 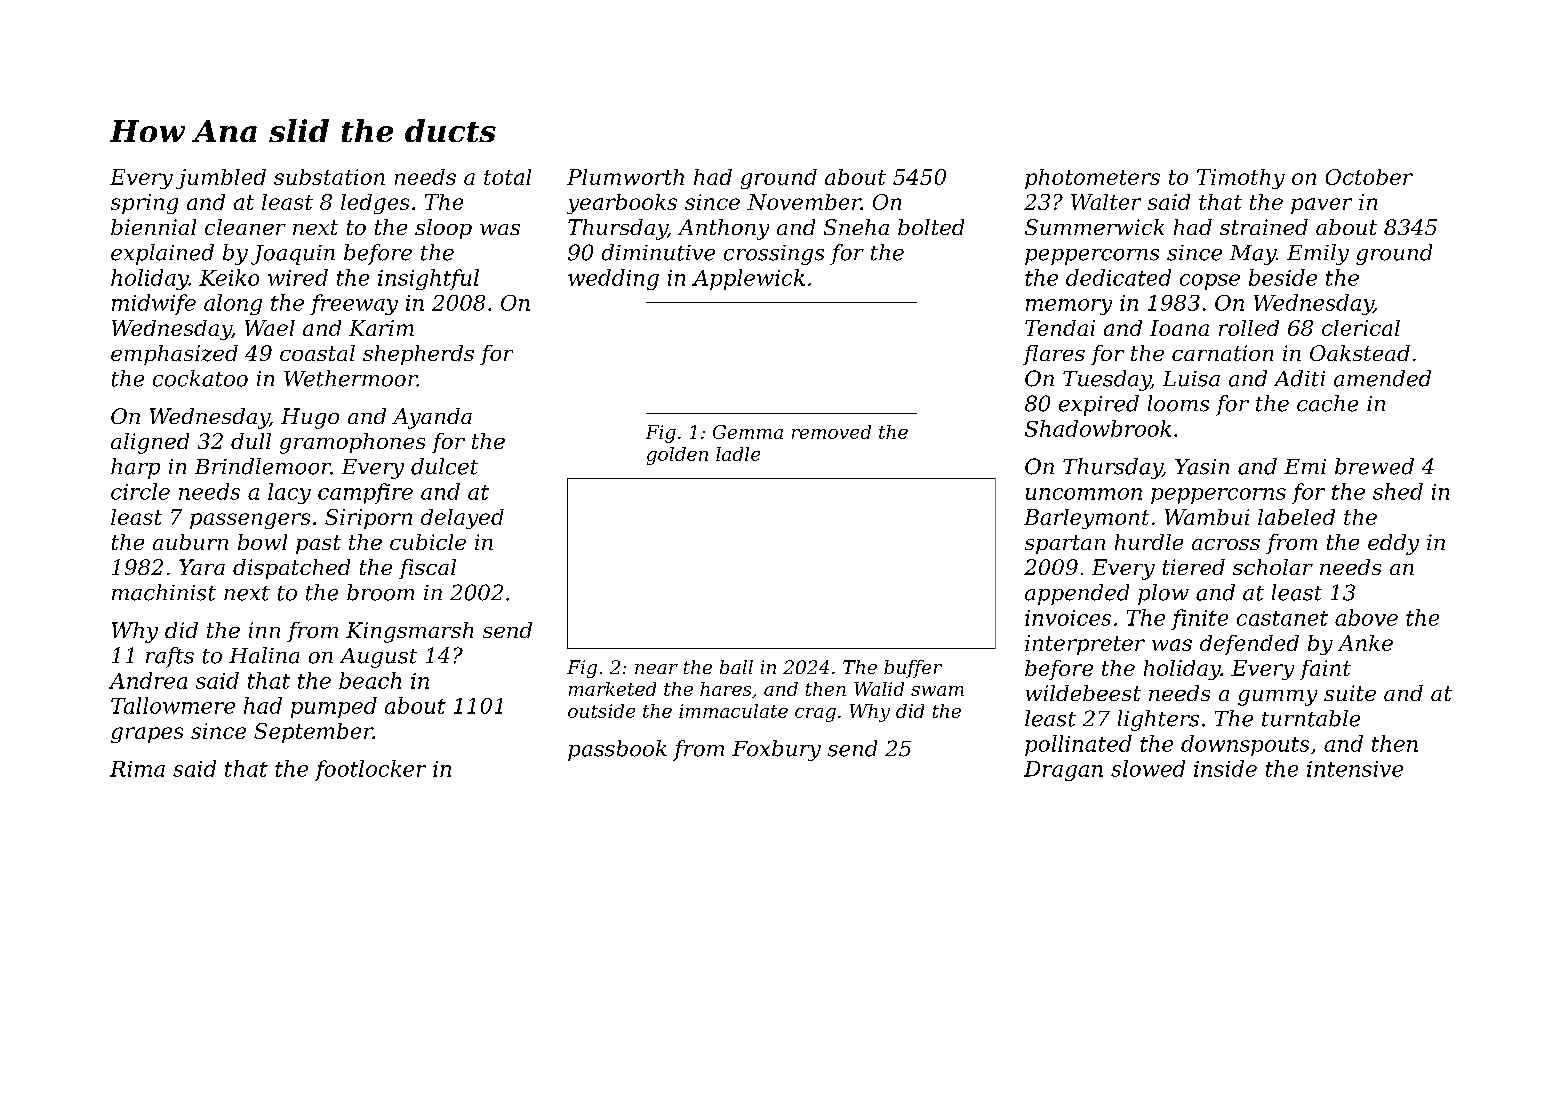 I want to click on flares, so click(x=1054, y=355).
